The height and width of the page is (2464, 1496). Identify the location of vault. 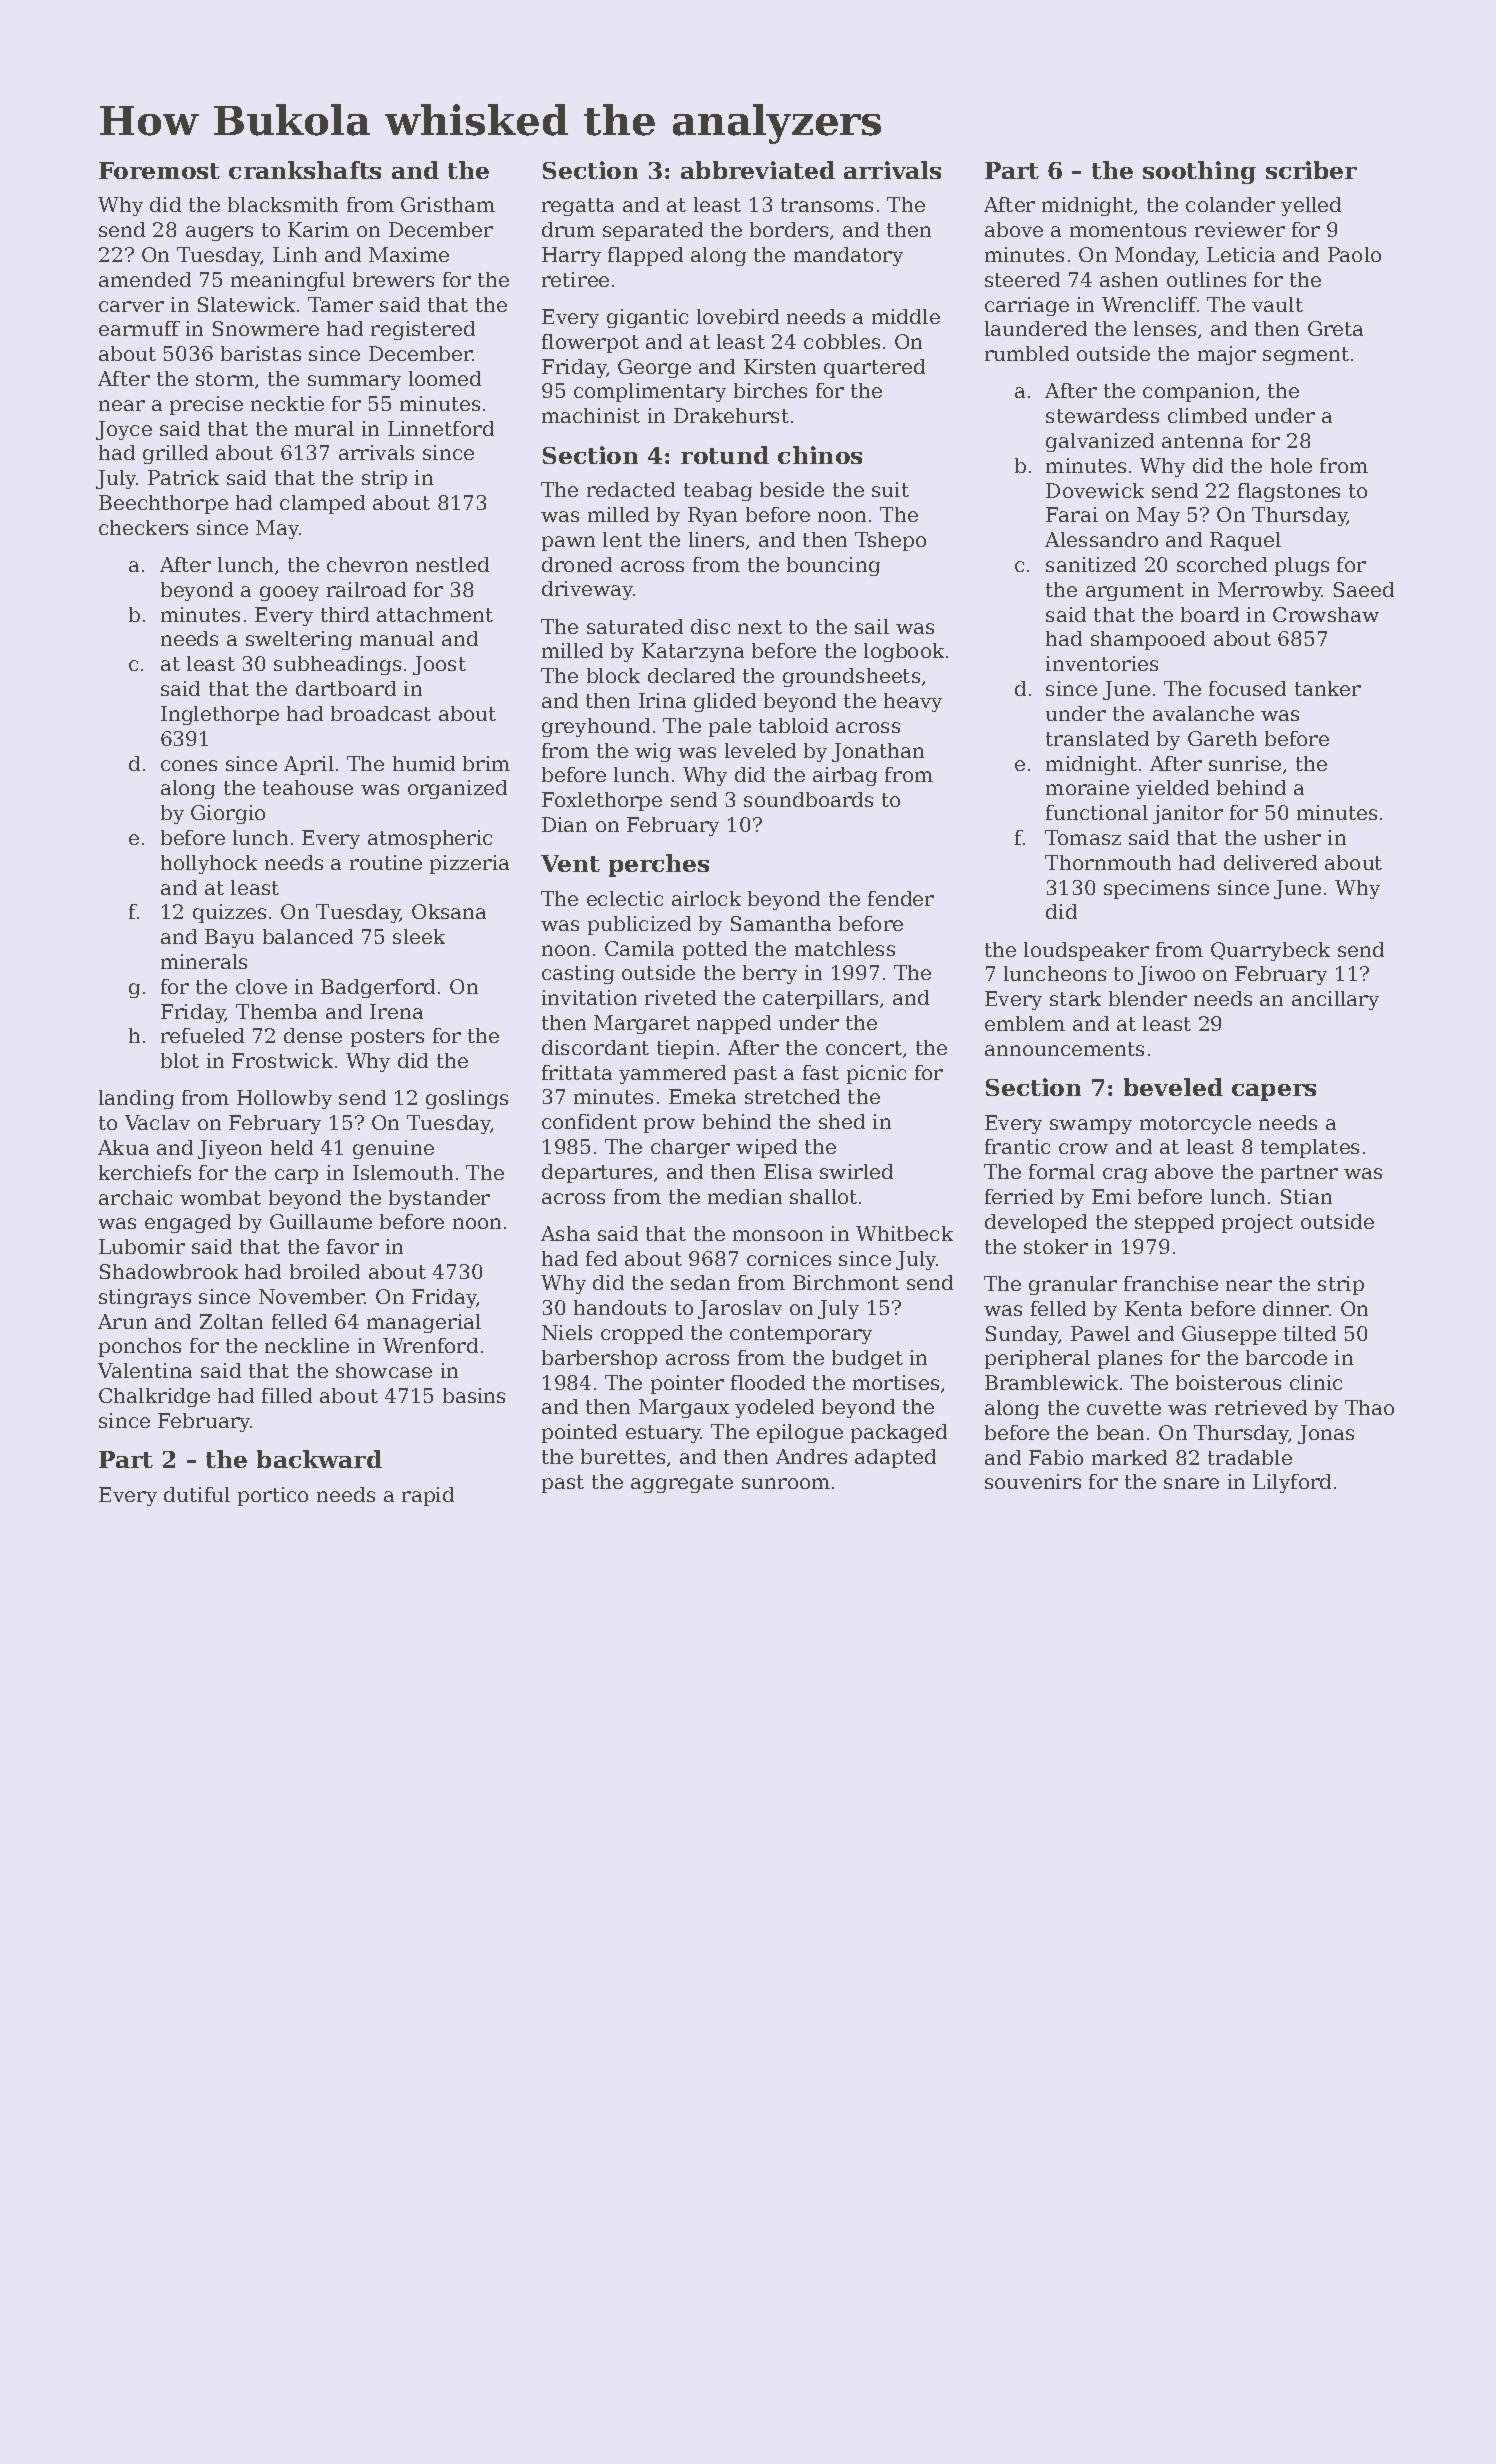
(1277, 304).
